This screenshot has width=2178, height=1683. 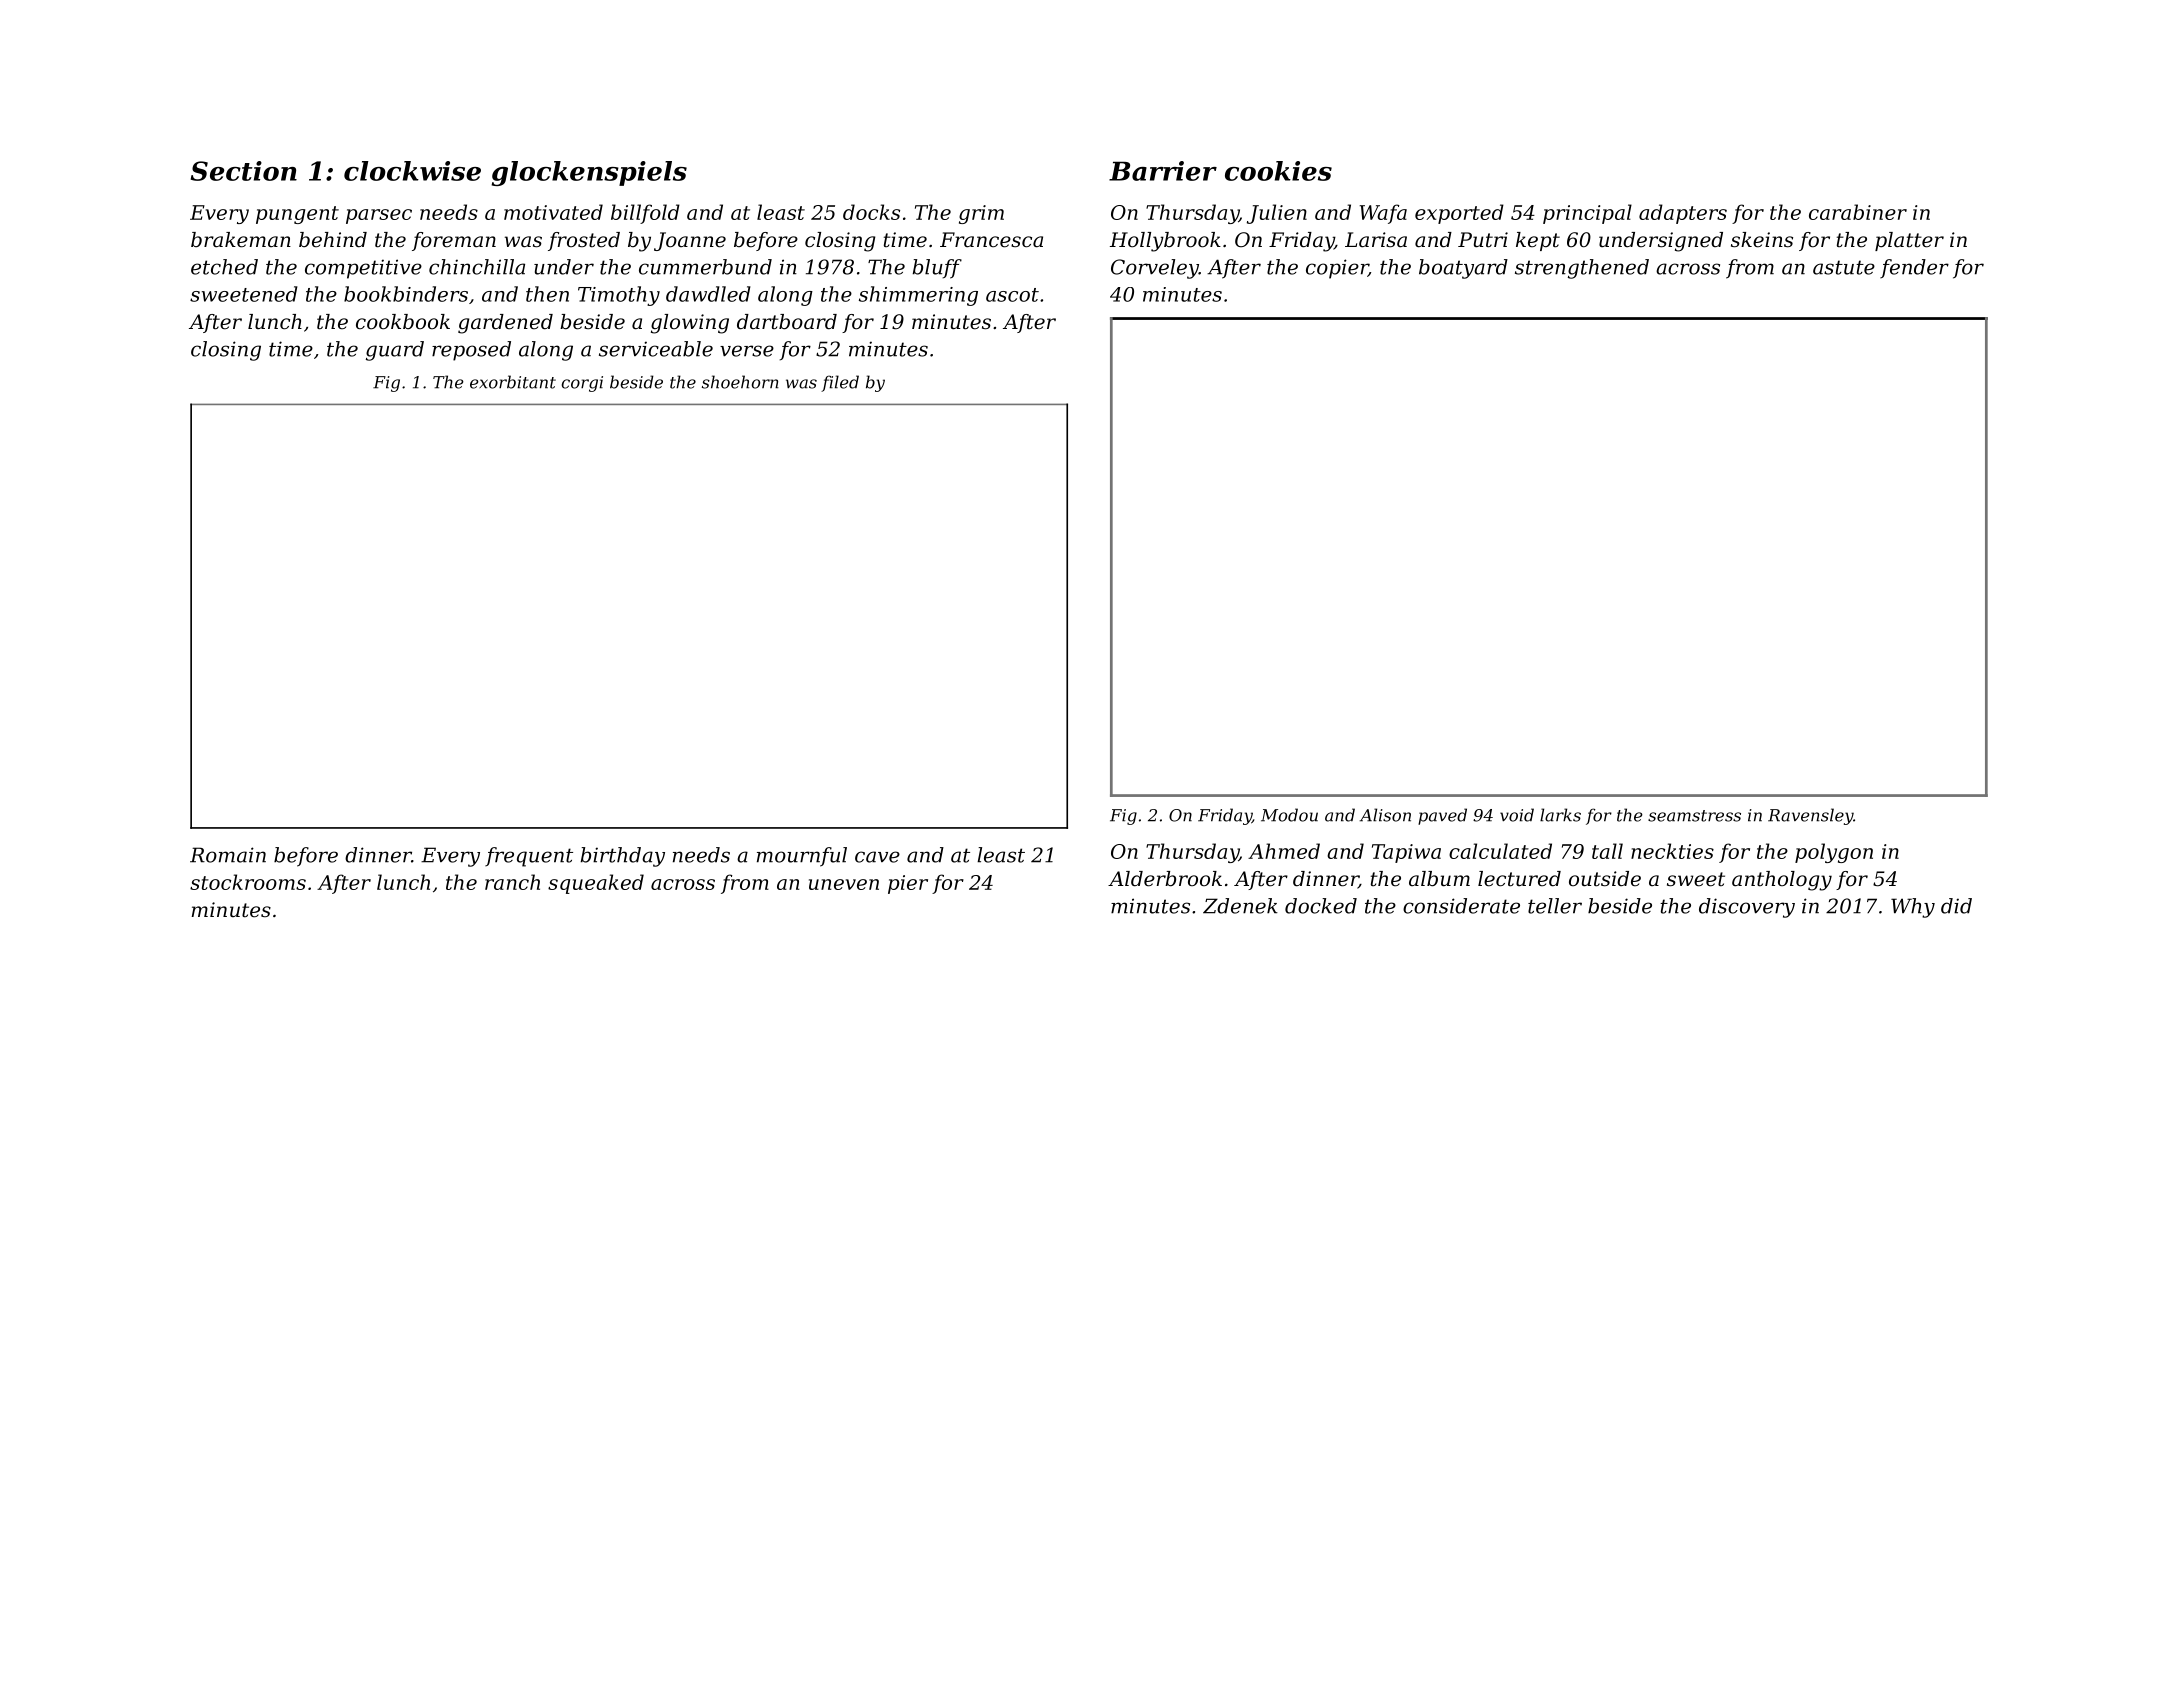 I want to click on Modou, so click(x=1289, y=815).
